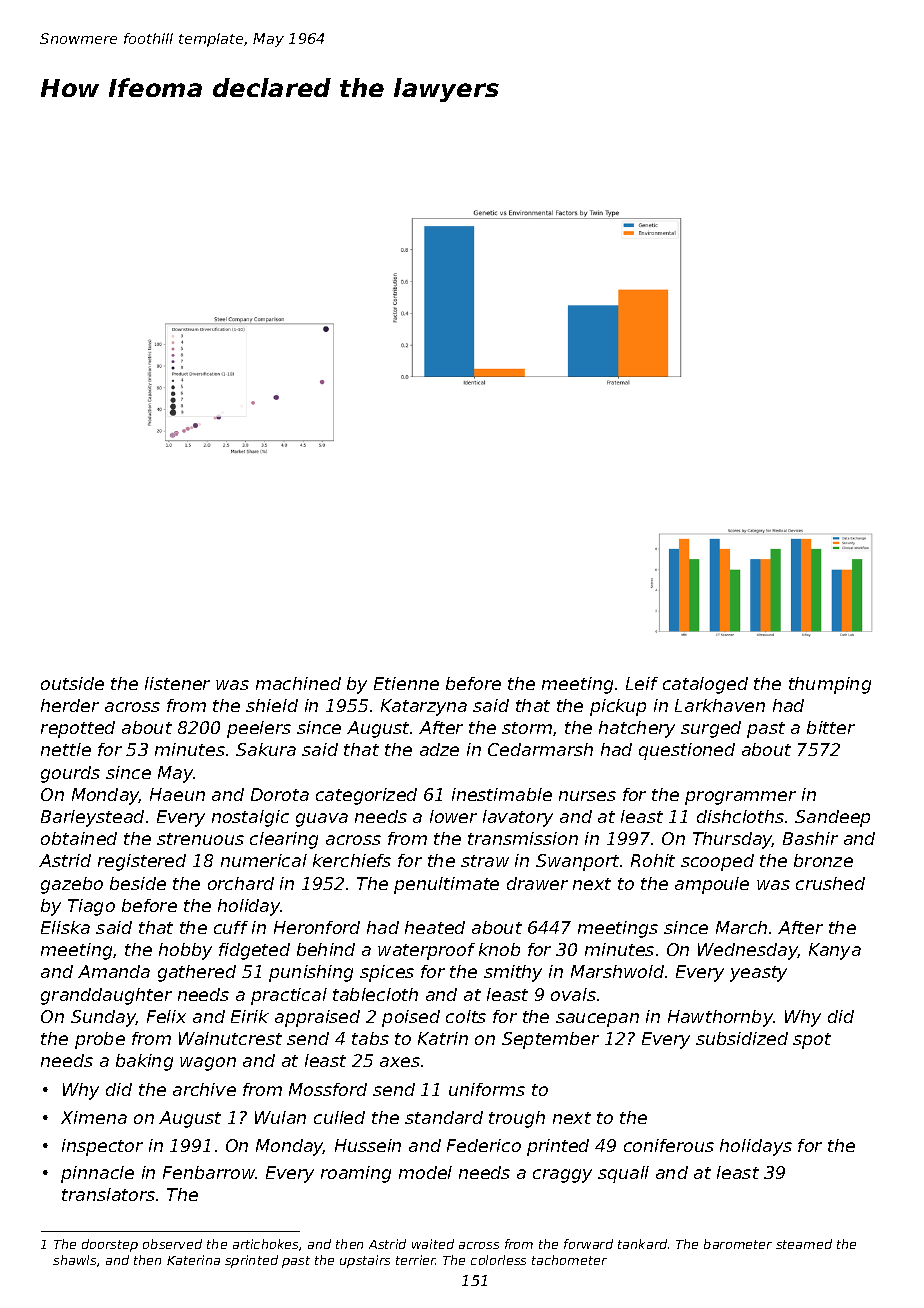  I want to click on Kanya, so click(835, 951).
